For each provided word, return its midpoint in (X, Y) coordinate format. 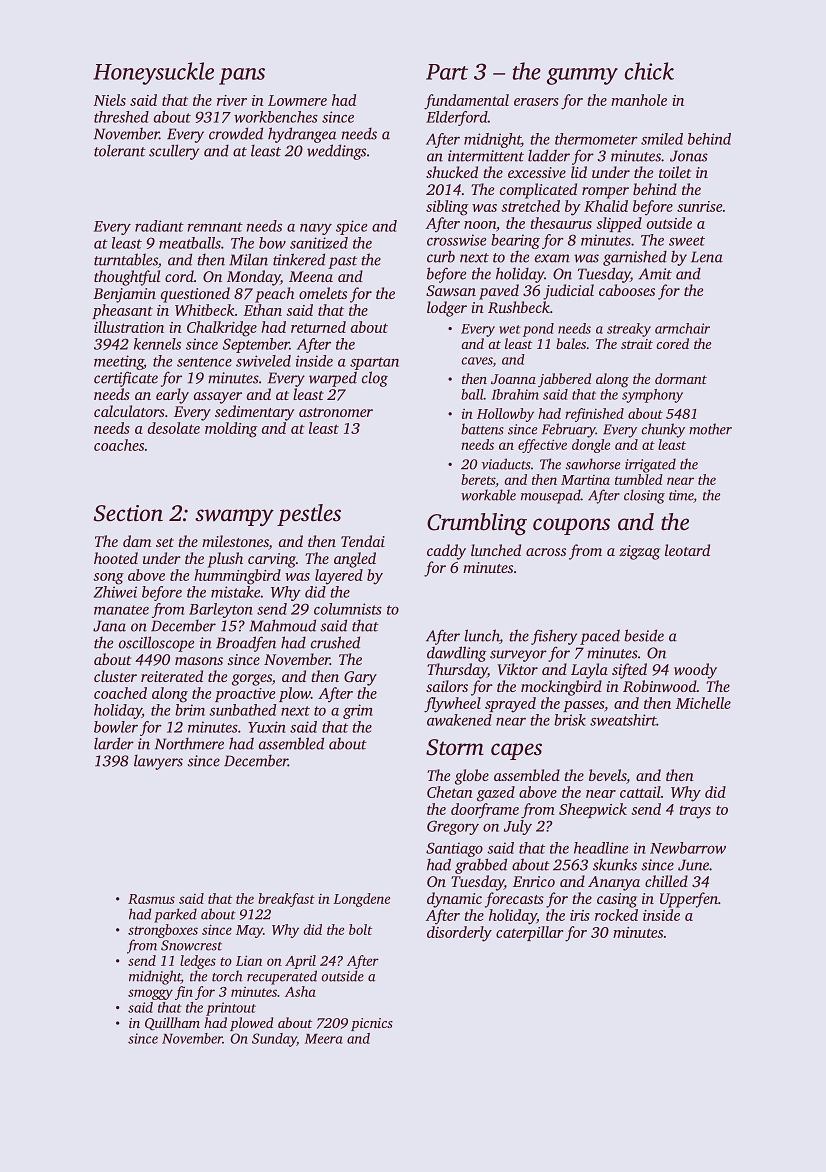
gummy (582, 76)
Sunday (274, 1040)
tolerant (120, 150)
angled (355, 560)
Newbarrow (688, 848)
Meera (323, 1039)
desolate (174, 428)
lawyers (158, 762)
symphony (652, 396)
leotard (687, 550)
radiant (159, 226)
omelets (323, 293)
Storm (455, 747)
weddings (336, 152)
